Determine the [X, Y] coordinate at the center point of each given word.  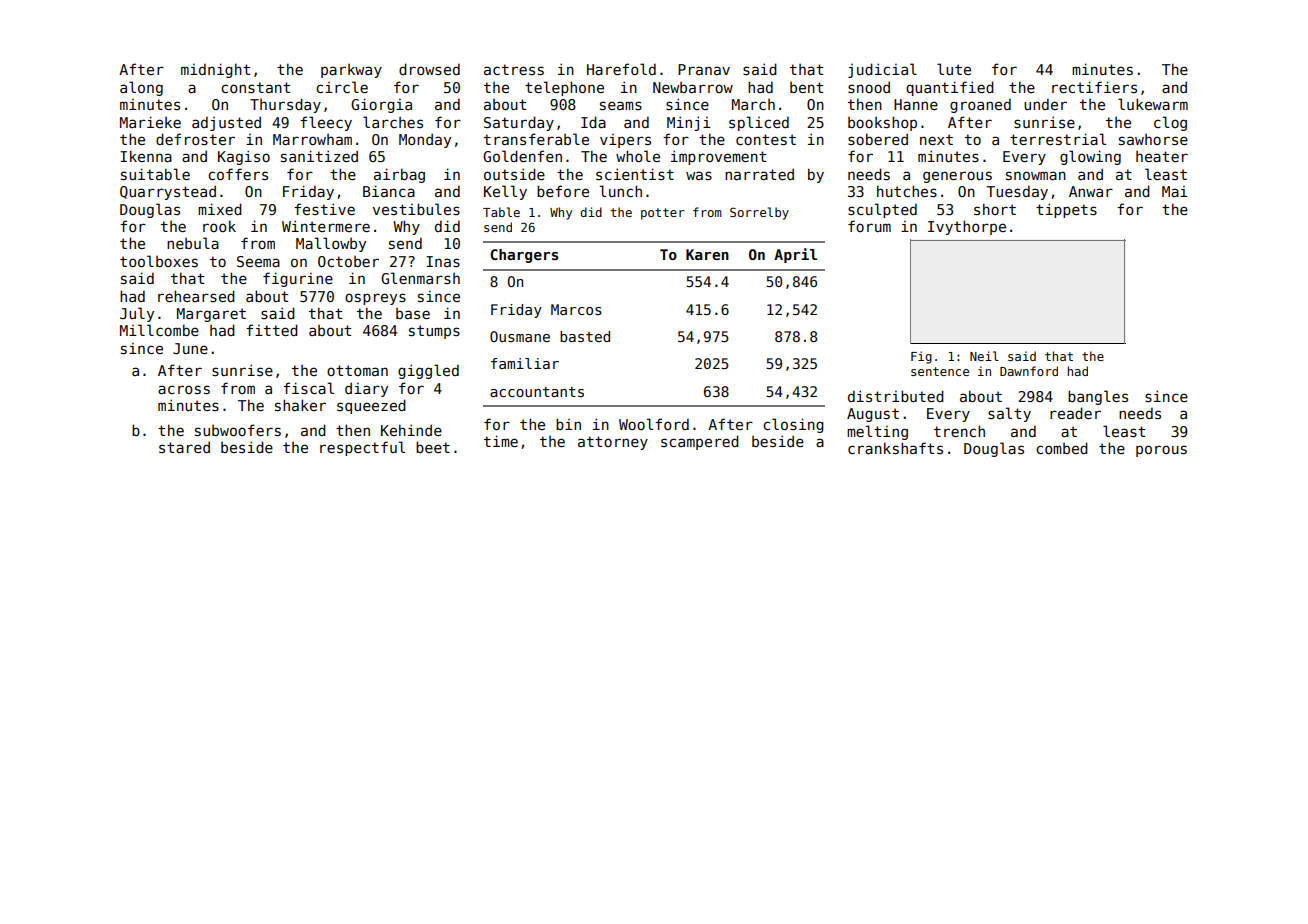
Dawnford [1029, 371]
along [141, 88]
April [795, 255]
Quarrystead [168, 192]
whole [638, 156]
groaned [980, 105]
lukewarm [1153, 104]
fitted [272, 330]
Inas [443, 261]
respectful [362, 448]
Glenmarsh [420, 278]
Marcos [576, 309]
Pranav [704, 69]
